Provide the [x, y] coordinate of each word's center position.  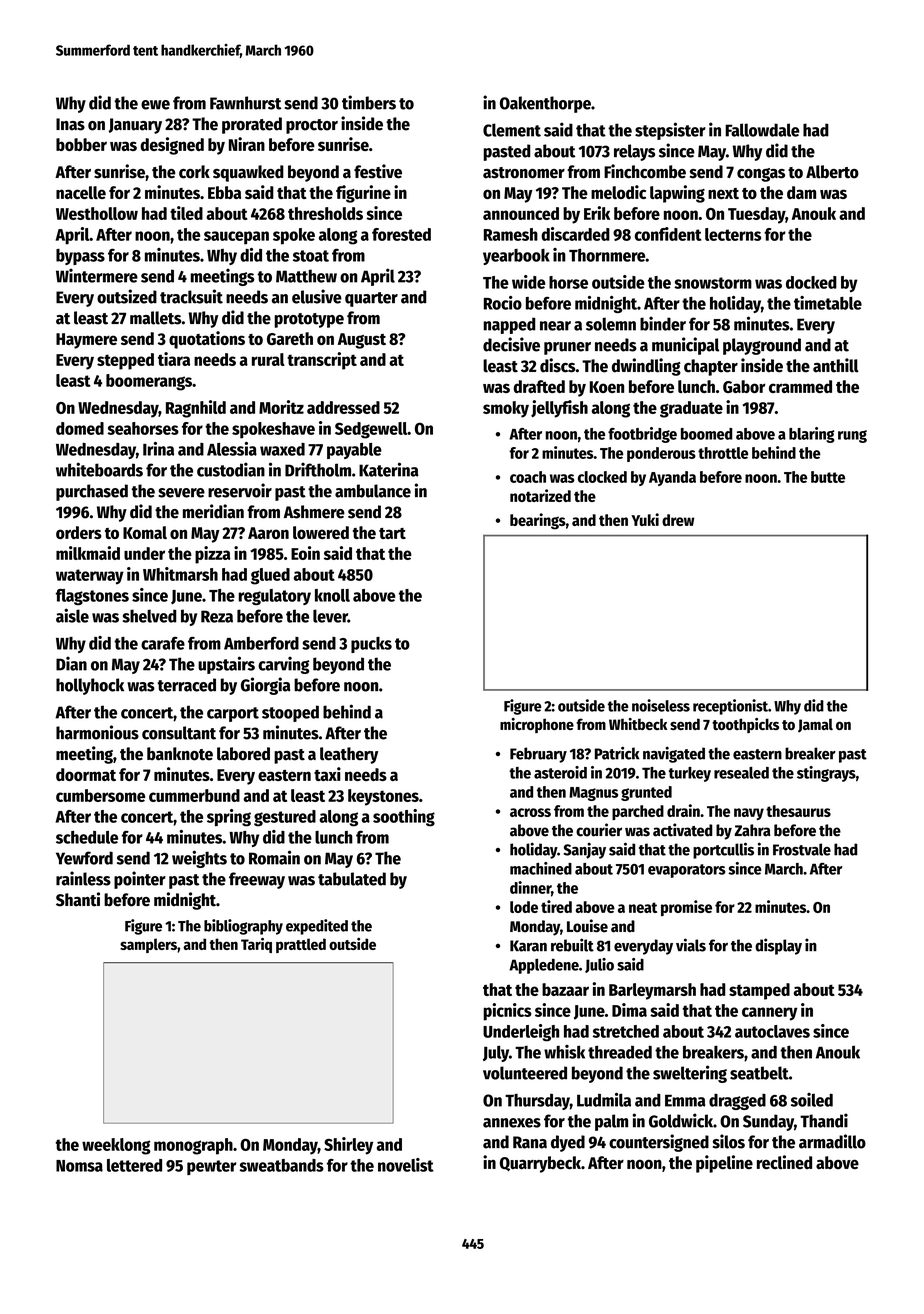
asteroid [560, 772]
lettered [134, 1165]
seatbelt [759, 1073]
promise [686, 908]
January [135, 126]
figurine [363, 194]
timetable [828, 303]
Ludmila [604, 1099]
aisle [72, 615]
